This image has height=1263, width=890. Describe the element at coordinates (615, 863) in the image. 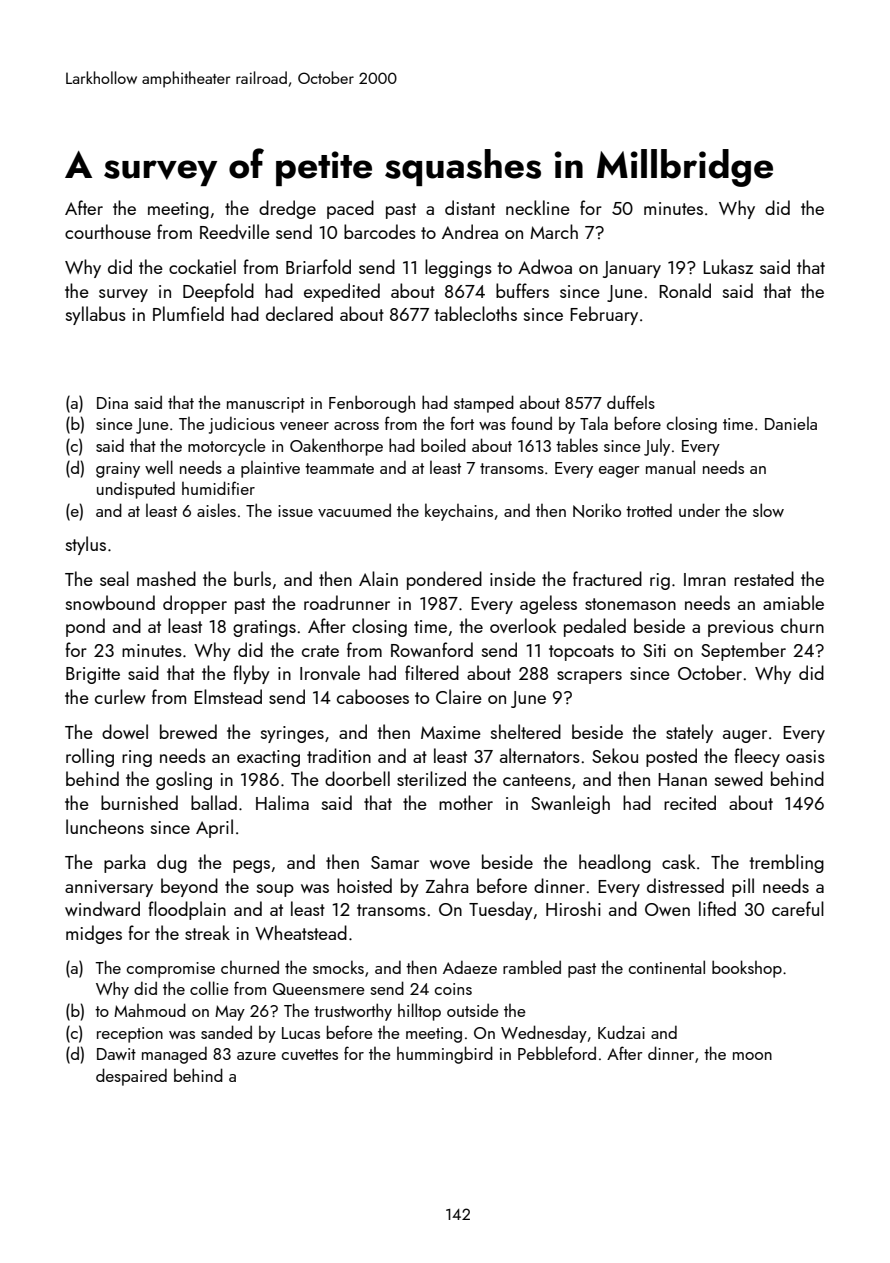

I see `headlong` at that location.
